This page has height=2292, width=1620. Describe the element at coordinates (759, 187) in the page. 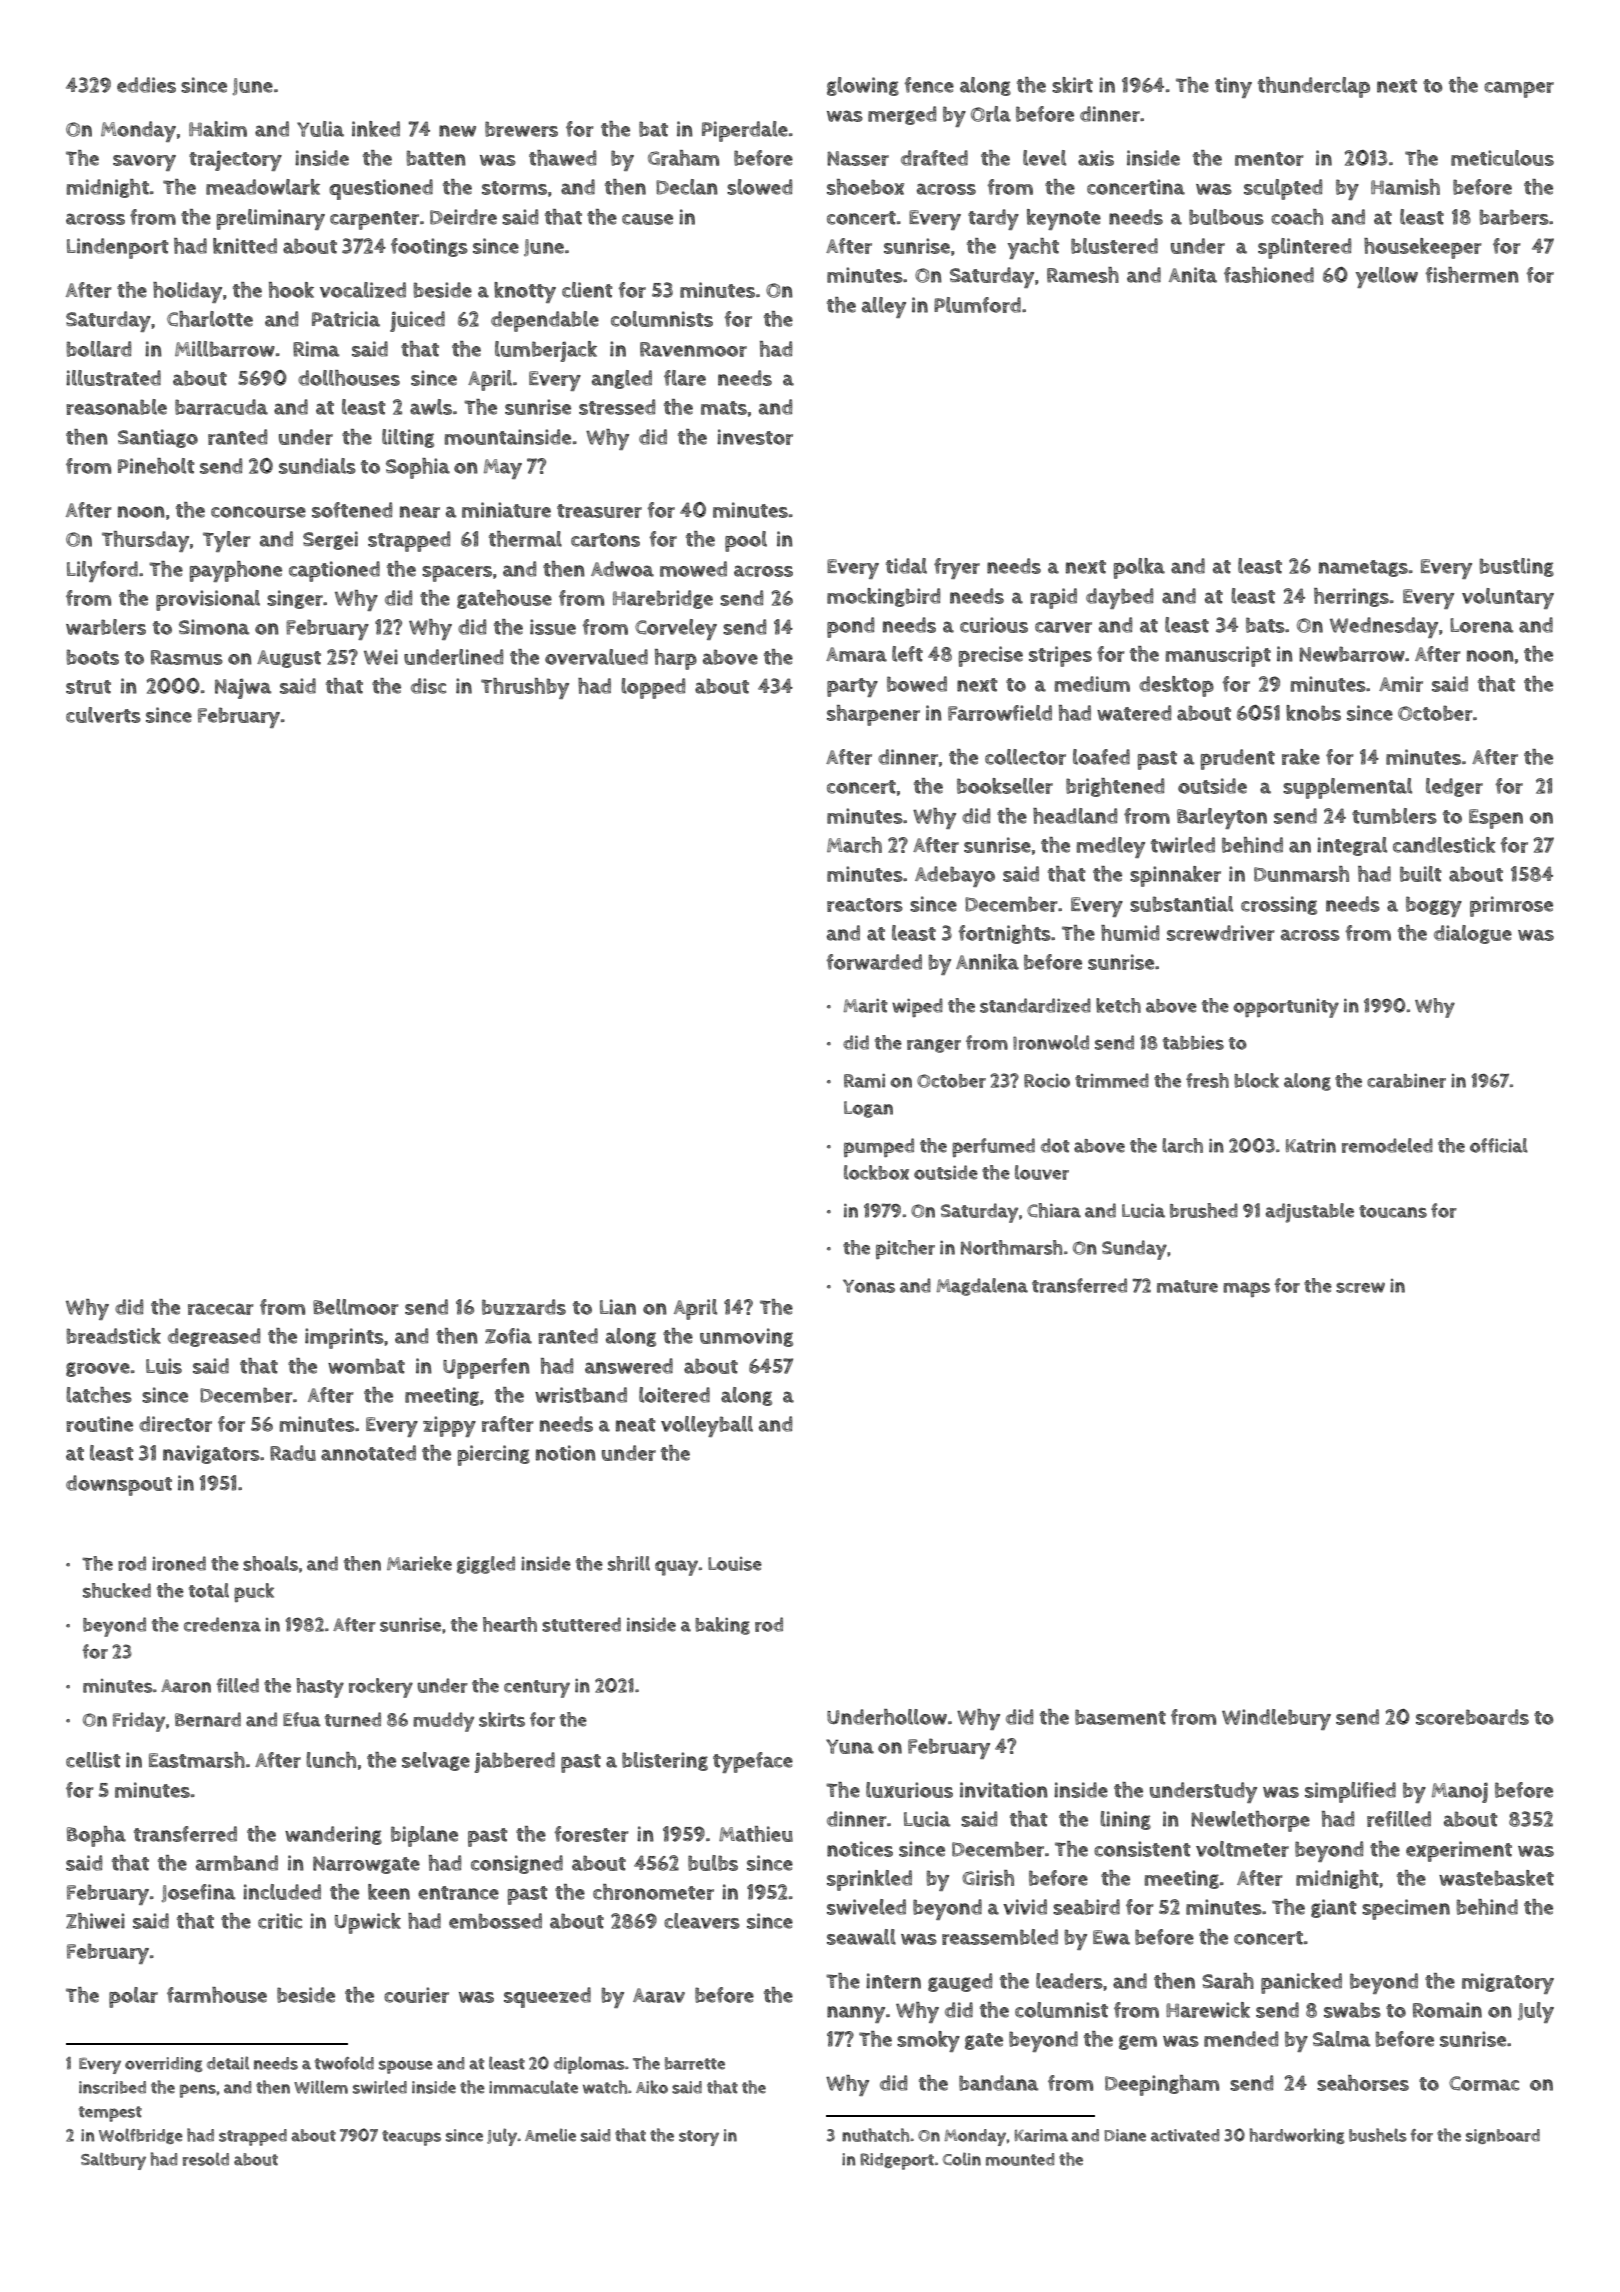

I see `slowed` at that location.
